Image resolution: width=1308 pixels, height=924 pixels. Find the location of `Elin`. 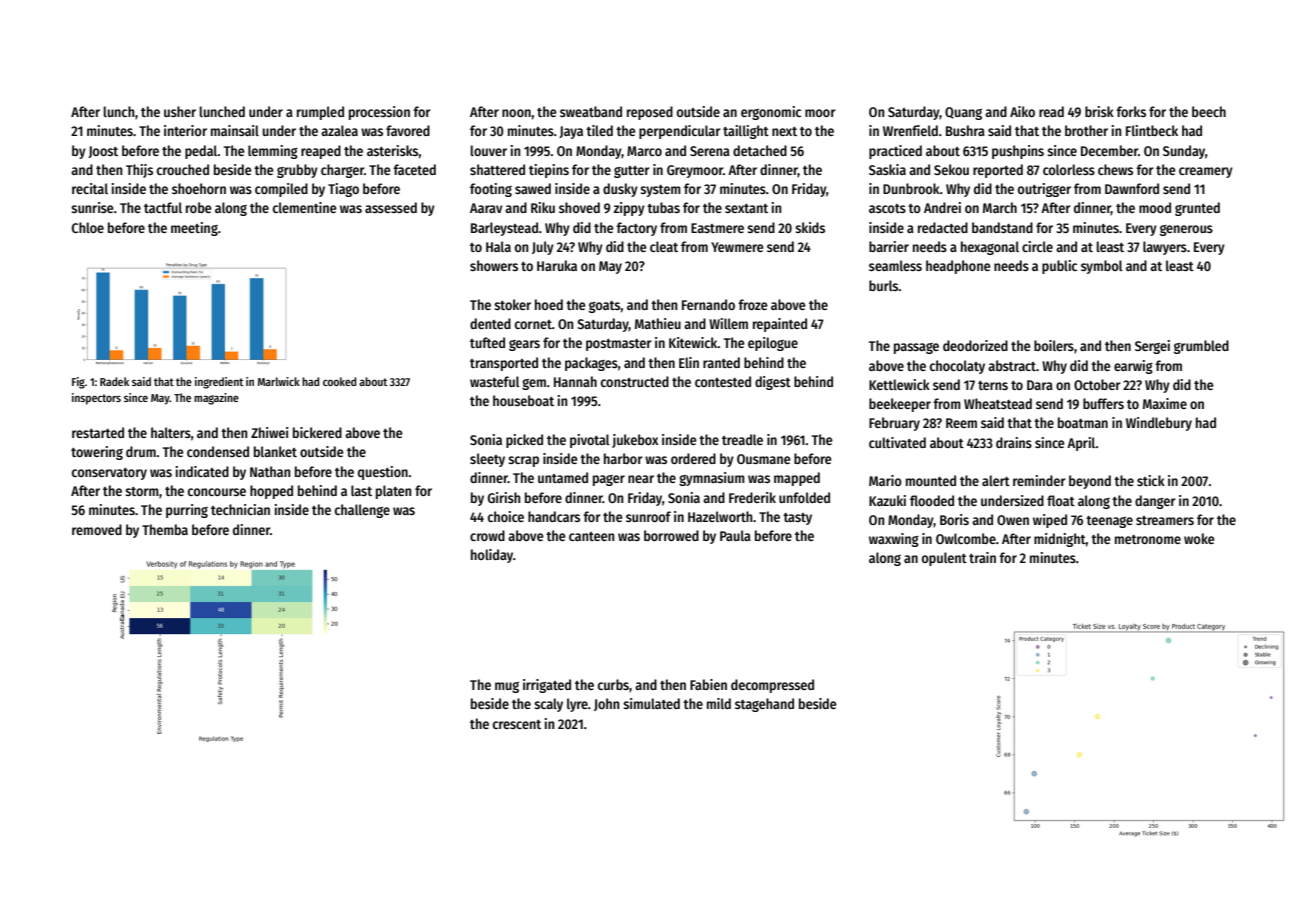

Elin is located at coordinates (689, 362).
